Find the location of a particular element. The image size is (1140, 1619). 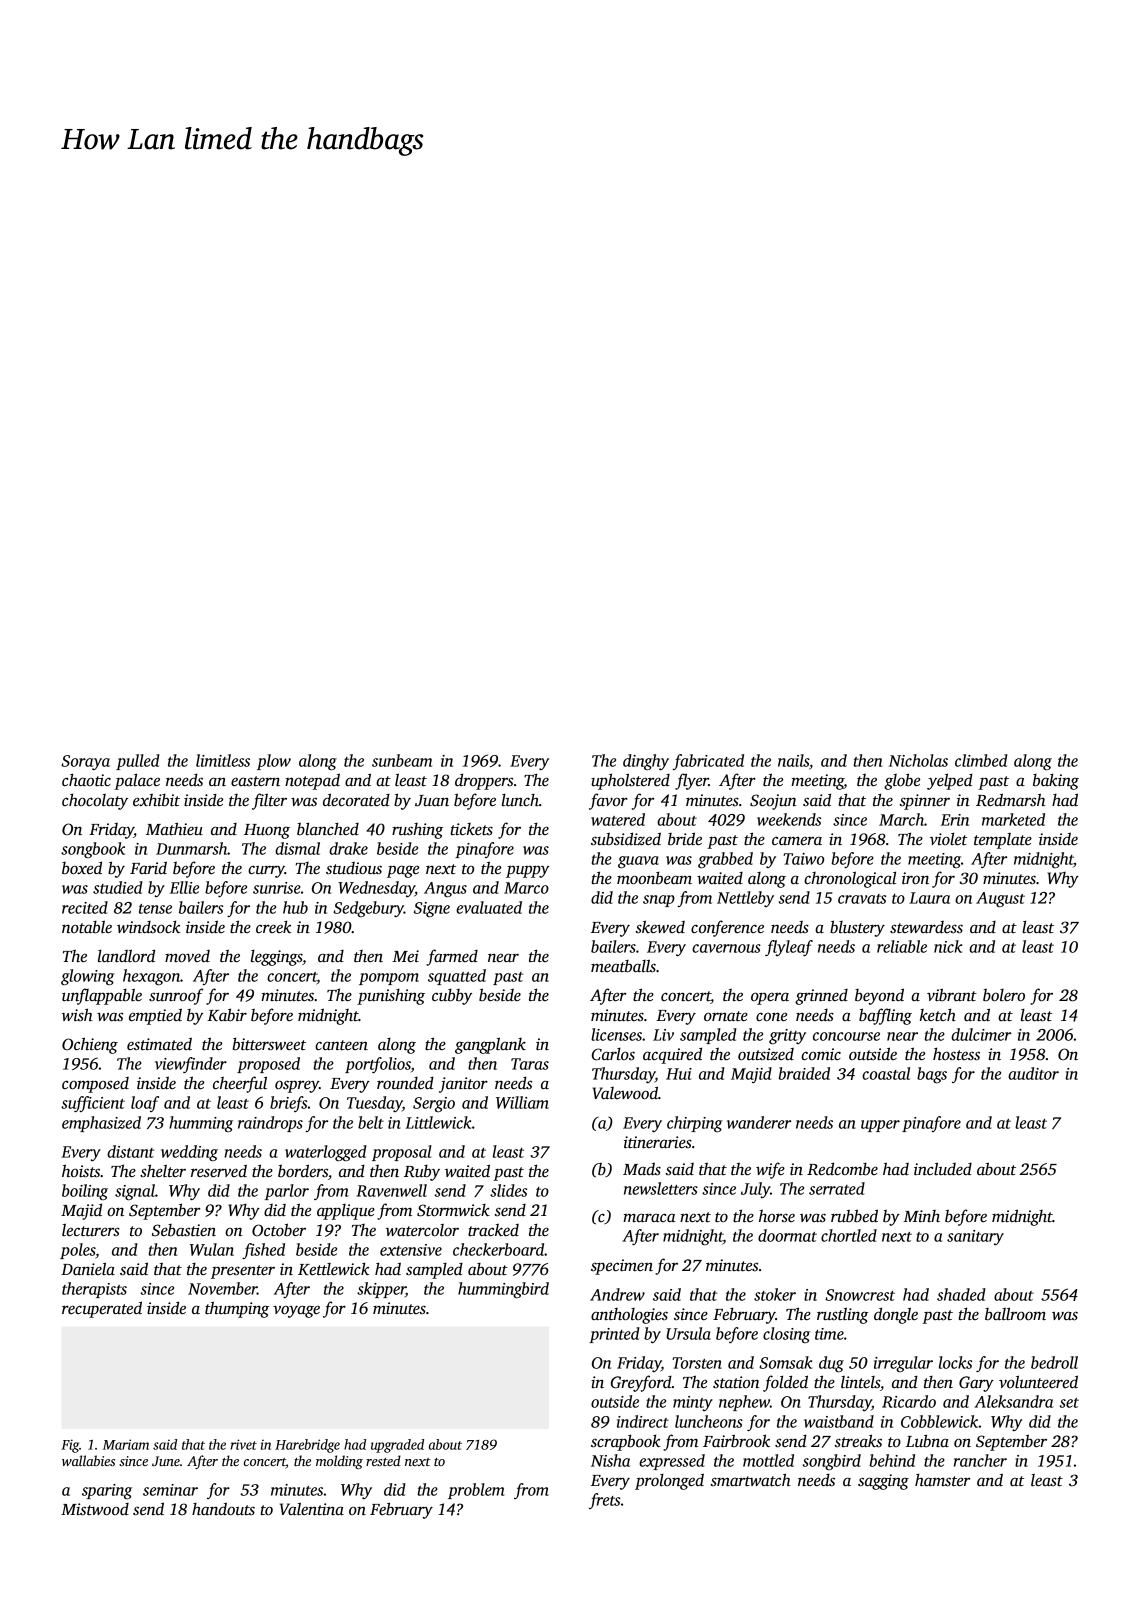

Wednesday is located at coordinates (376, 889).
